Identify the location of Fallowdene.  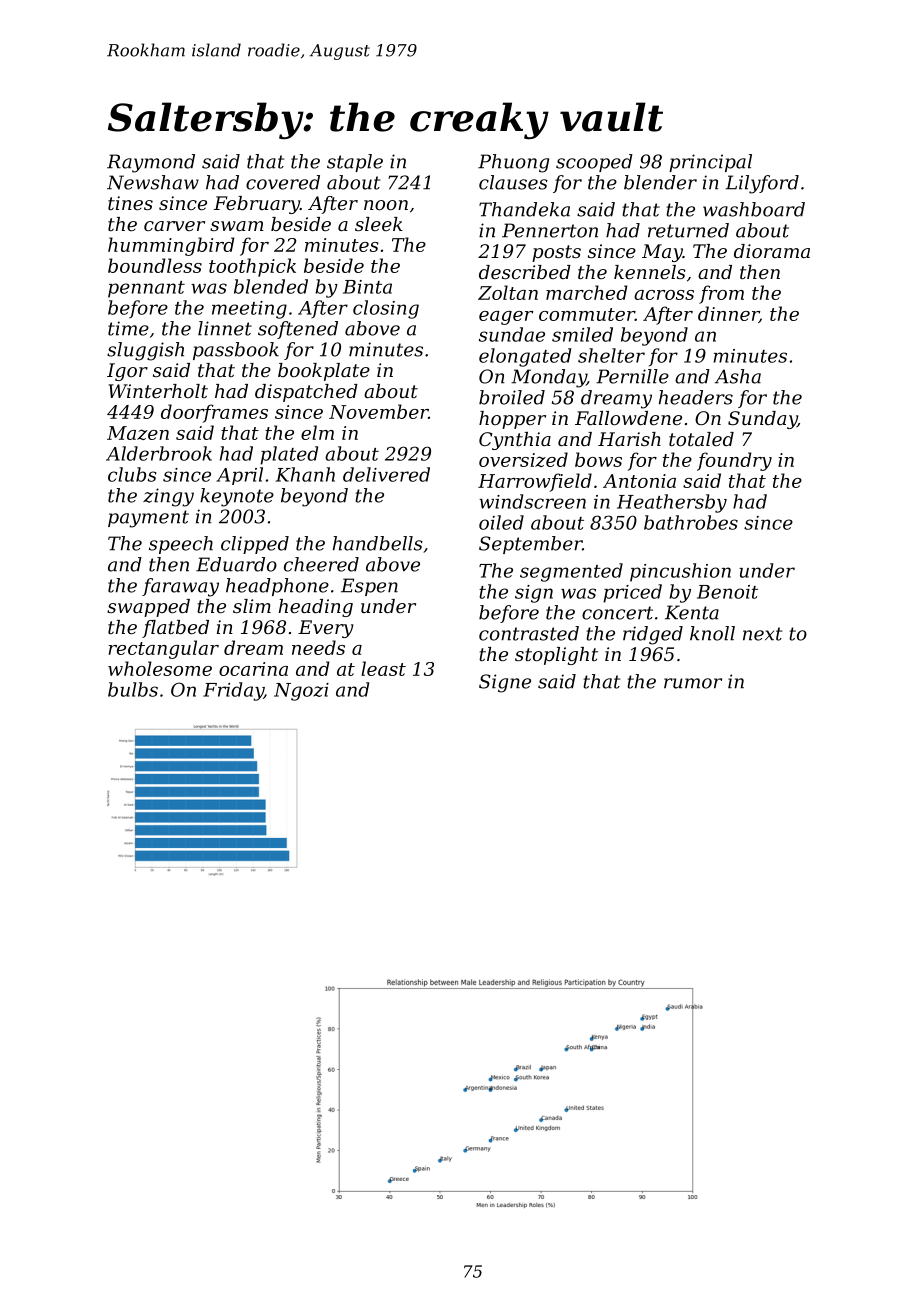
(628, 418).
